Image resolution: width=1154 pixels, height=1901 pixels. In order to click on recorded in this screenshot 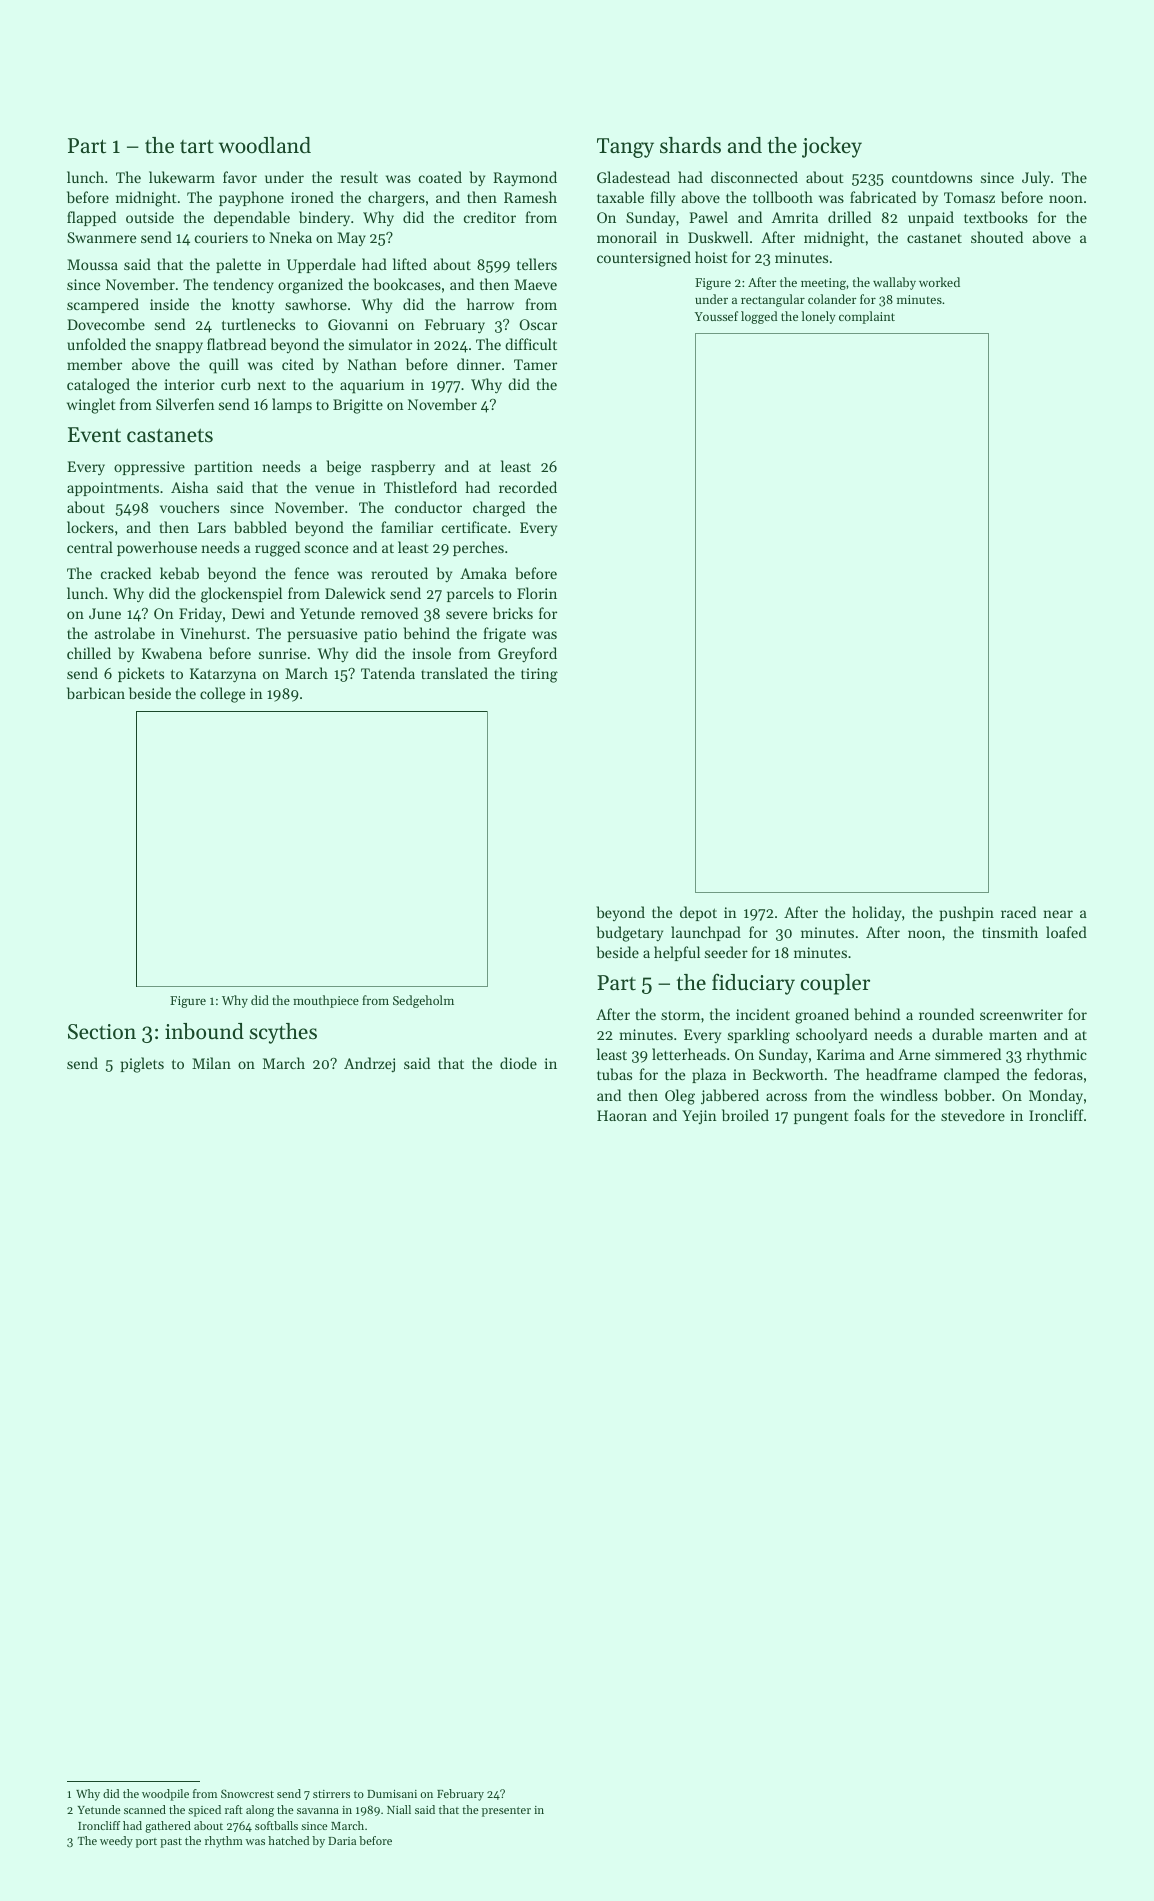, I will do `click(528, 487)`.
